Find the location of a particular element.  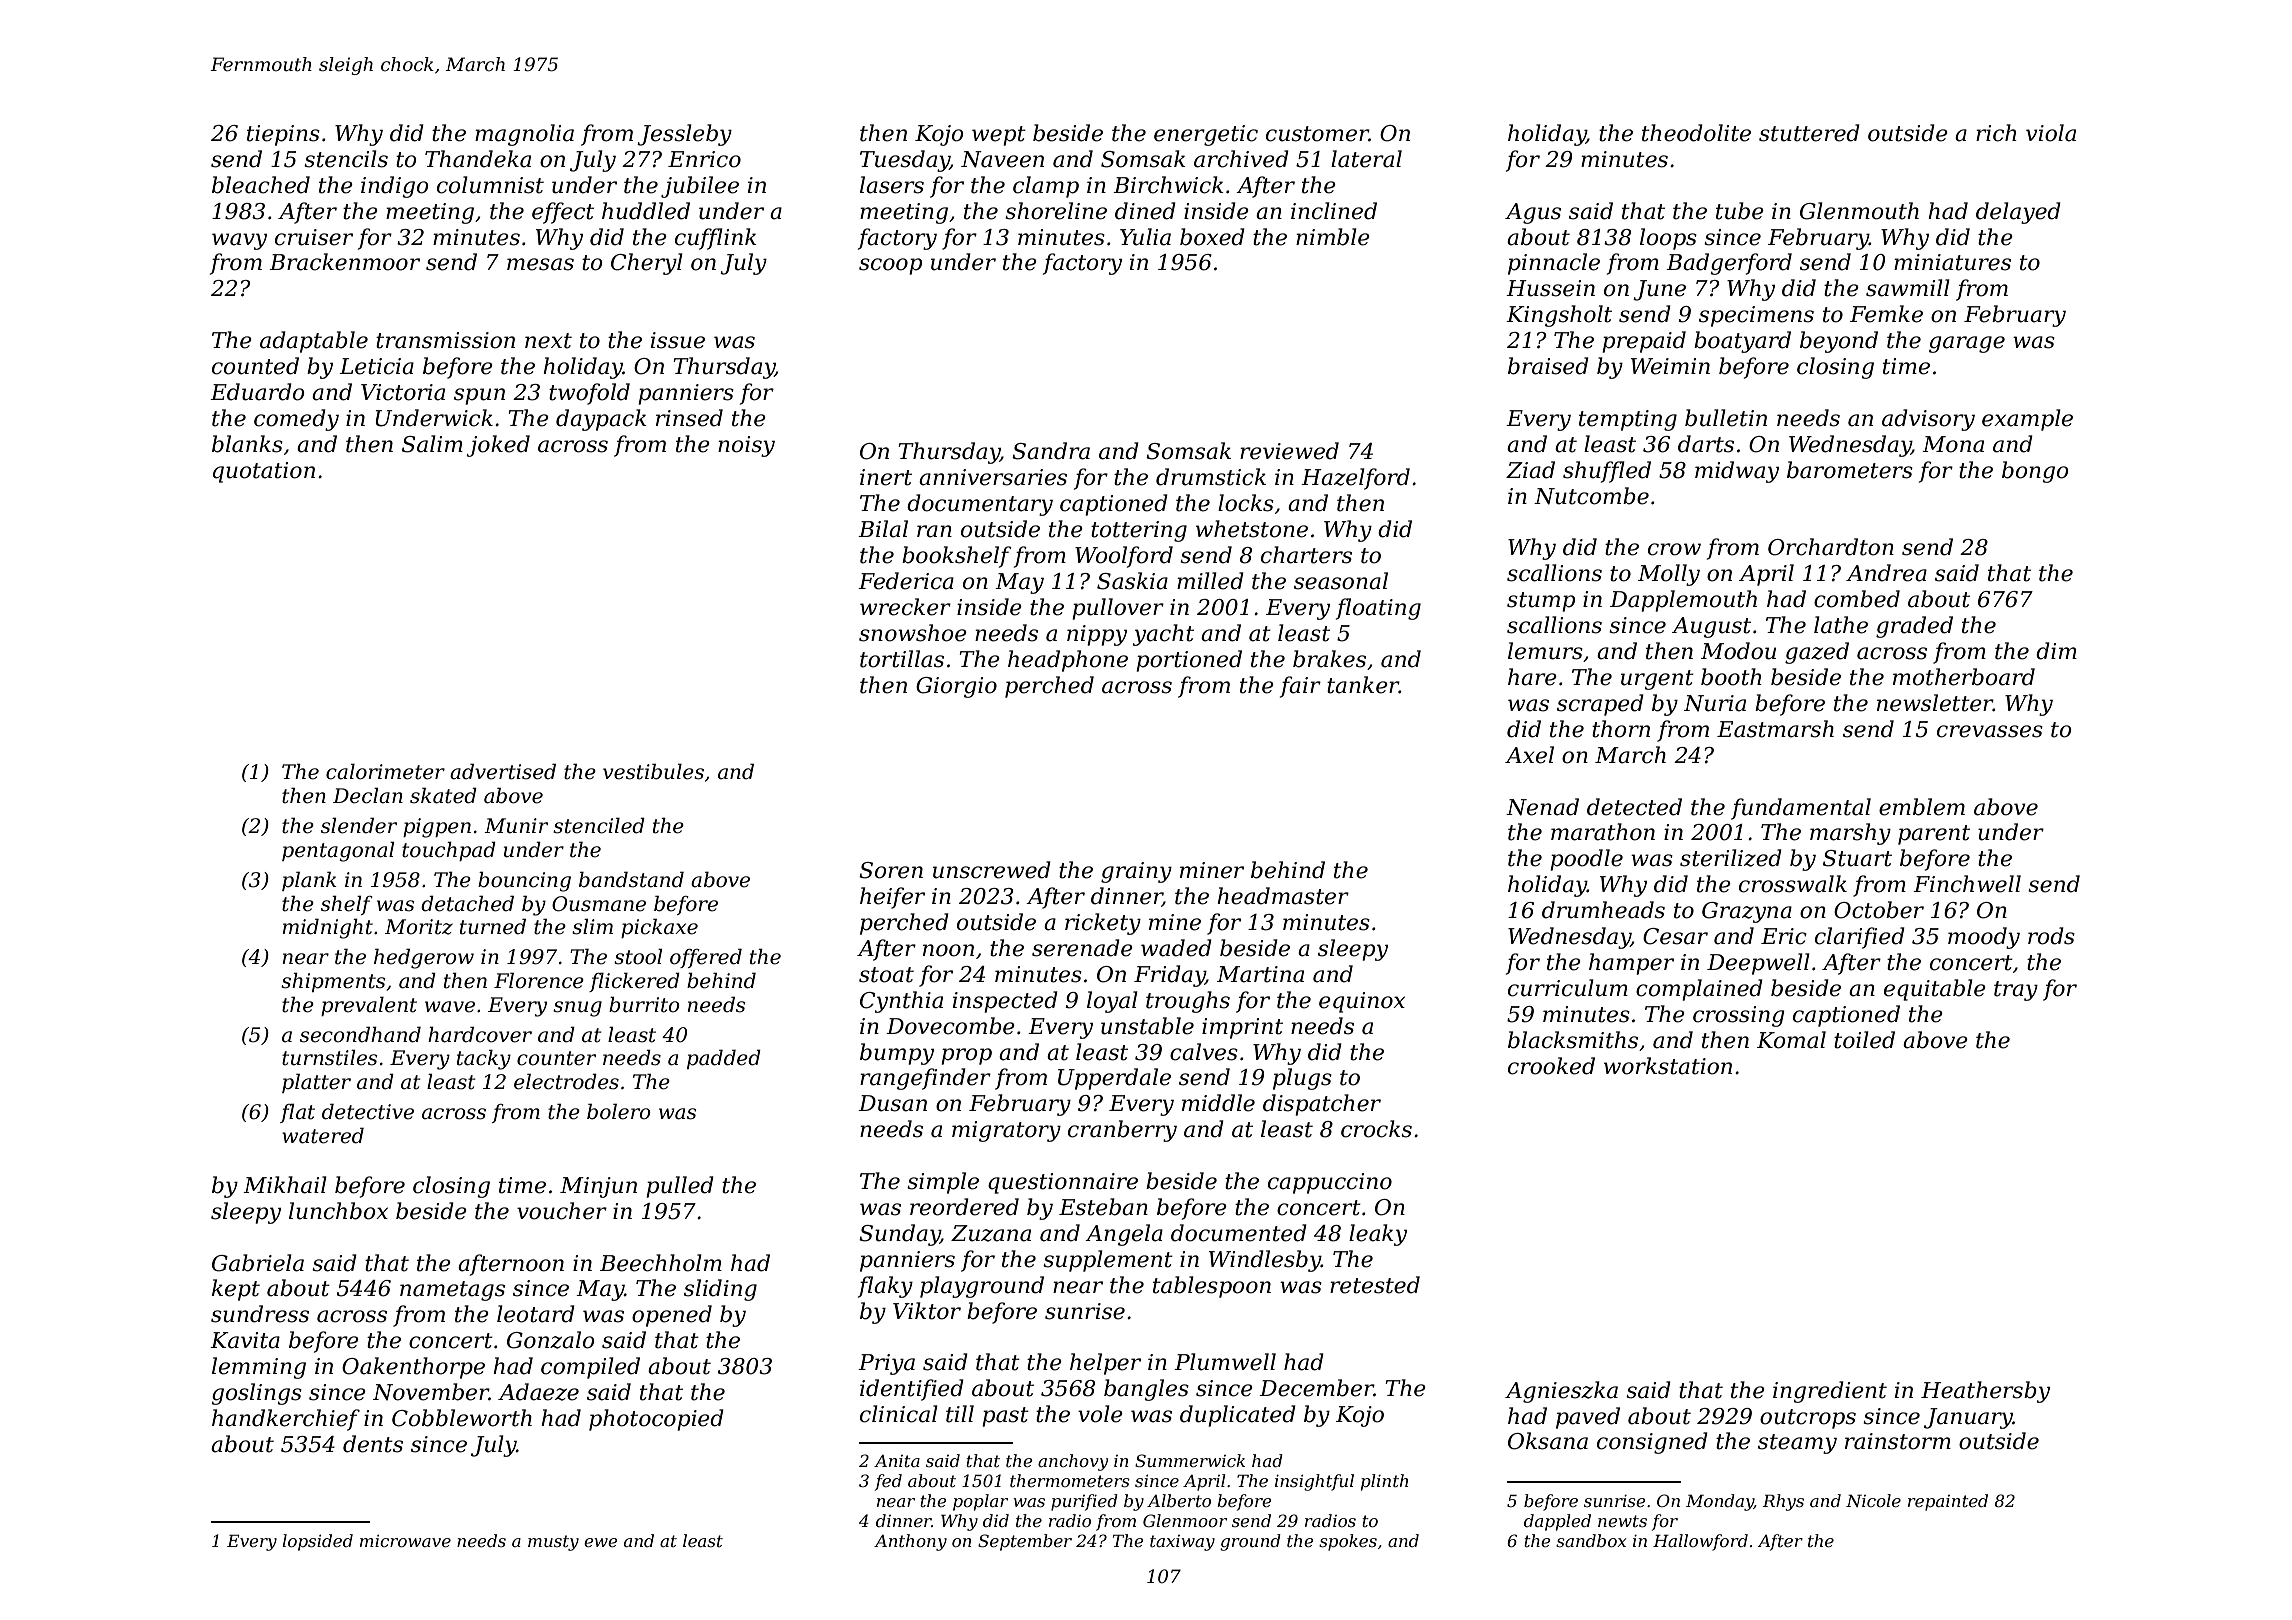

Heathersby is located at coordinates (1985, 1392).
